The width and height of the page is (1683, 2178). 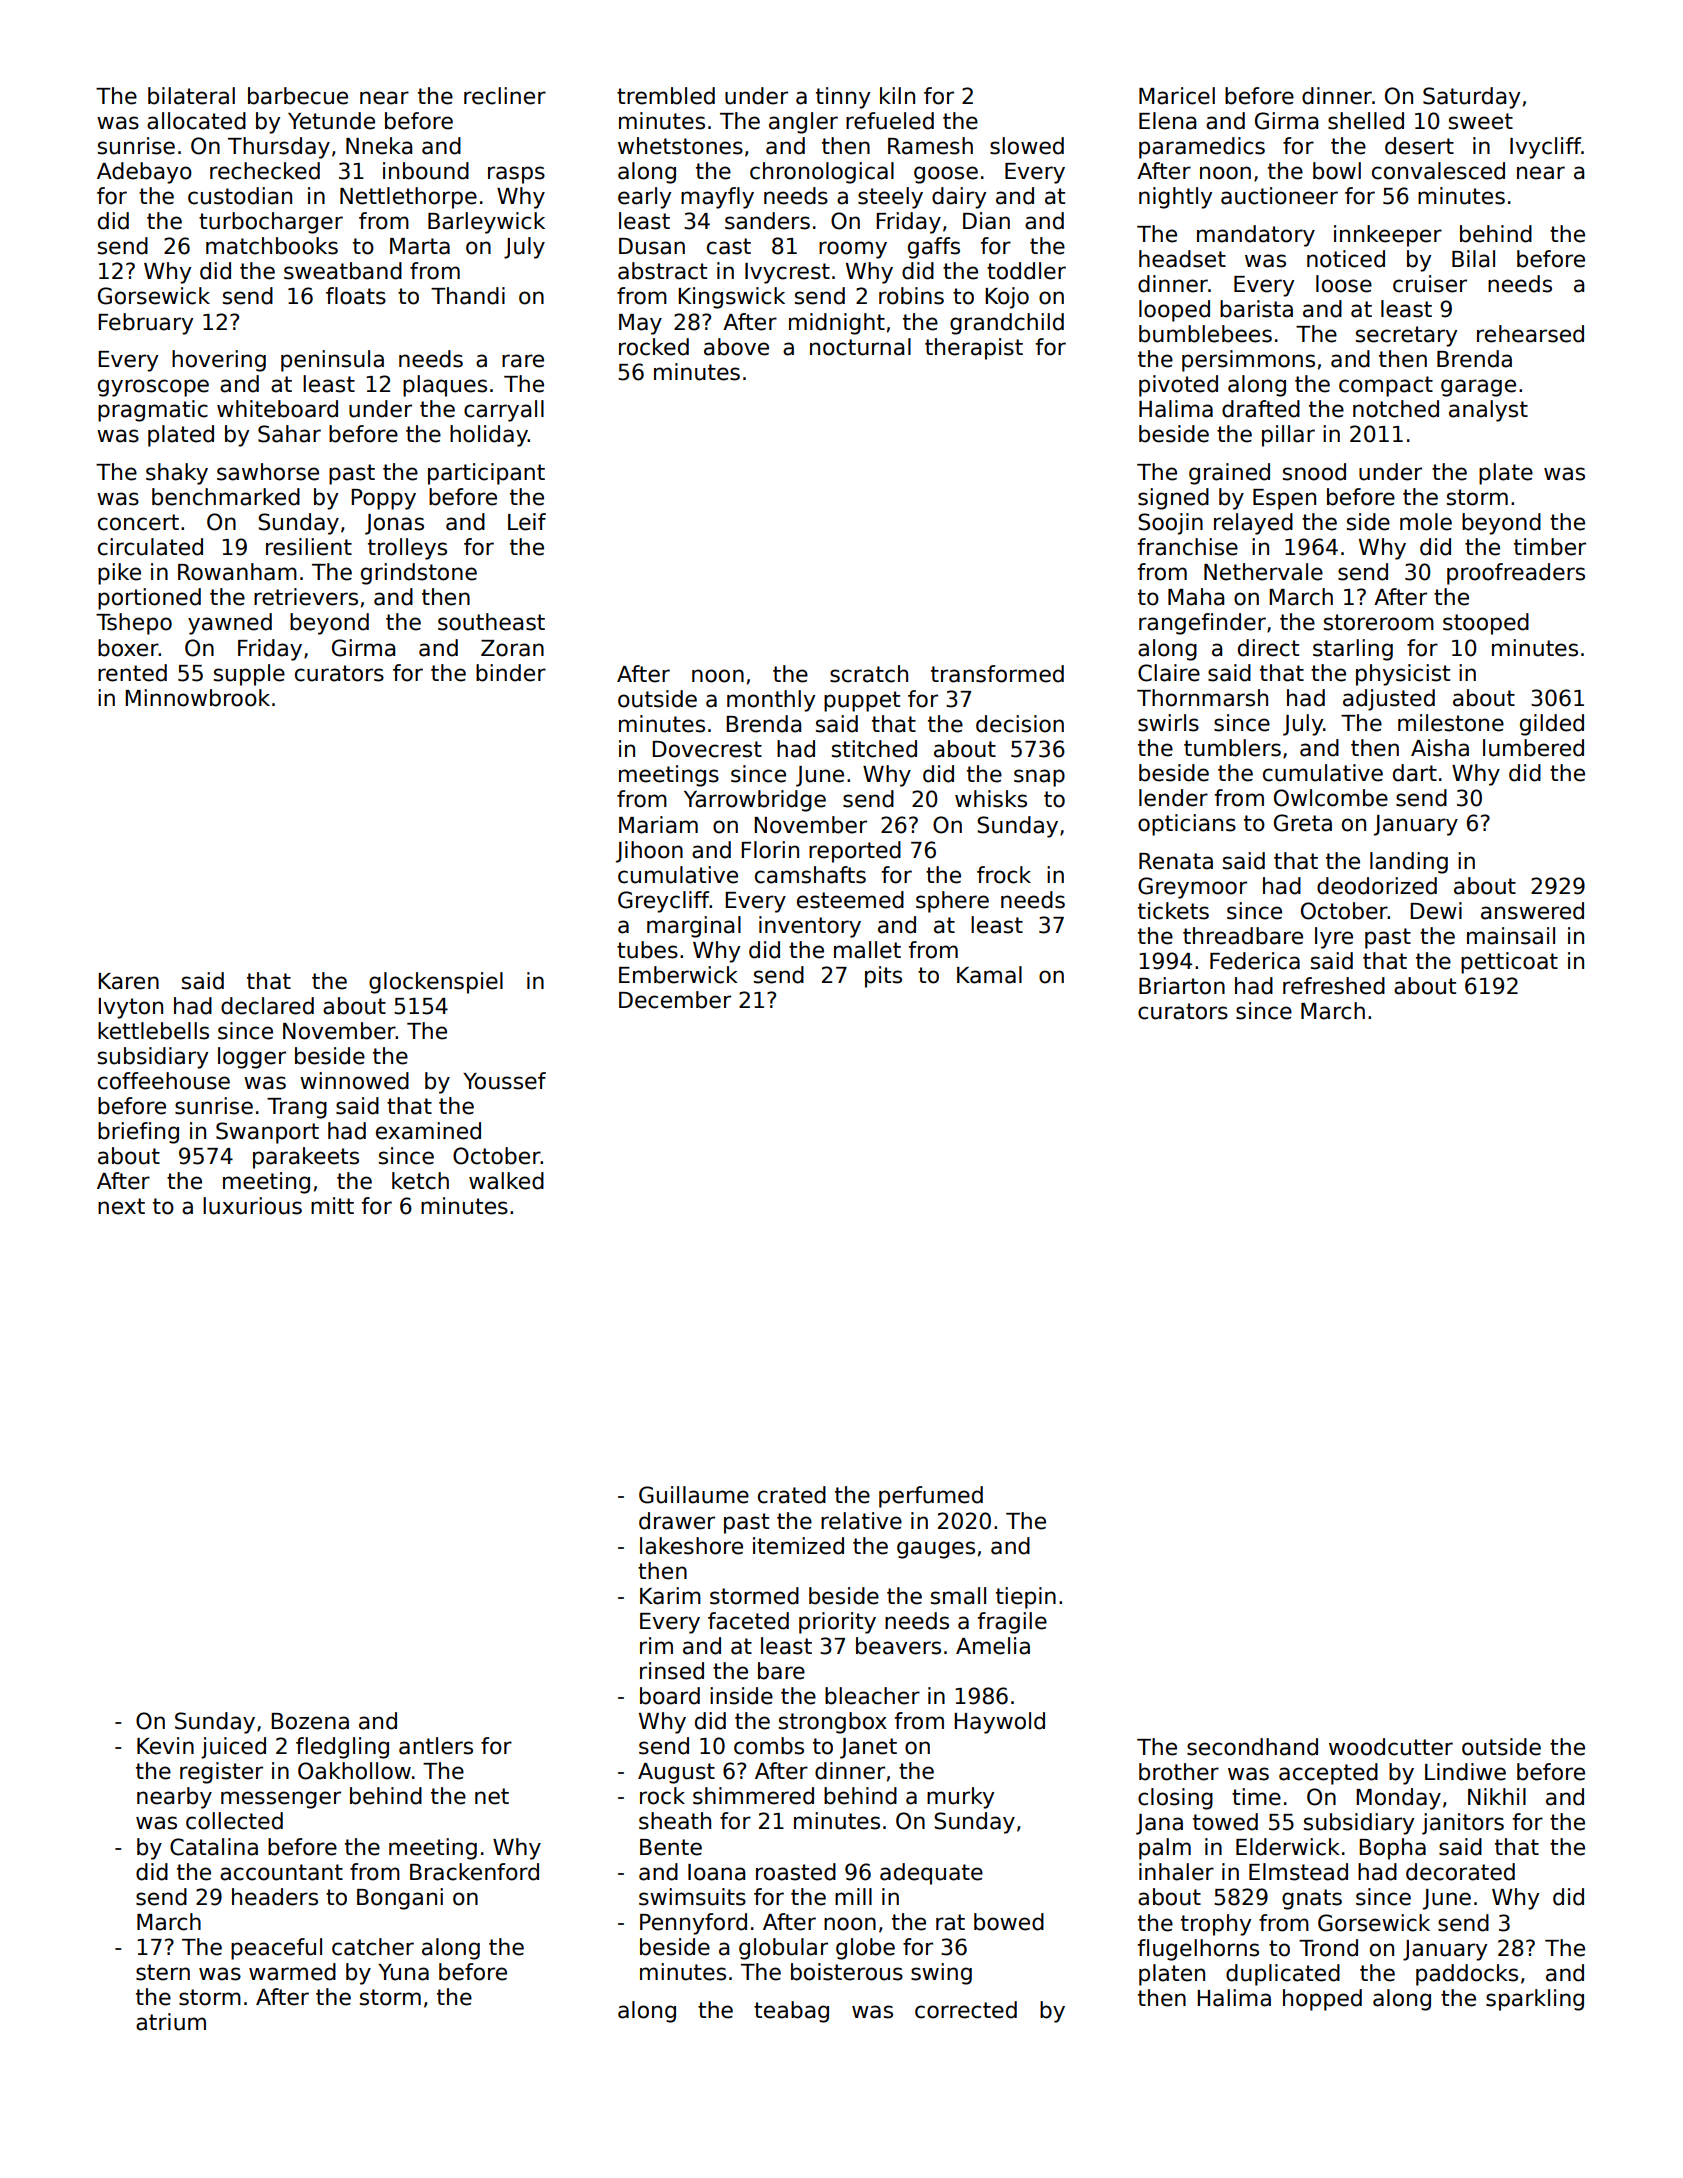 I want to click on lumbered, so click(x=1533, y=748).
